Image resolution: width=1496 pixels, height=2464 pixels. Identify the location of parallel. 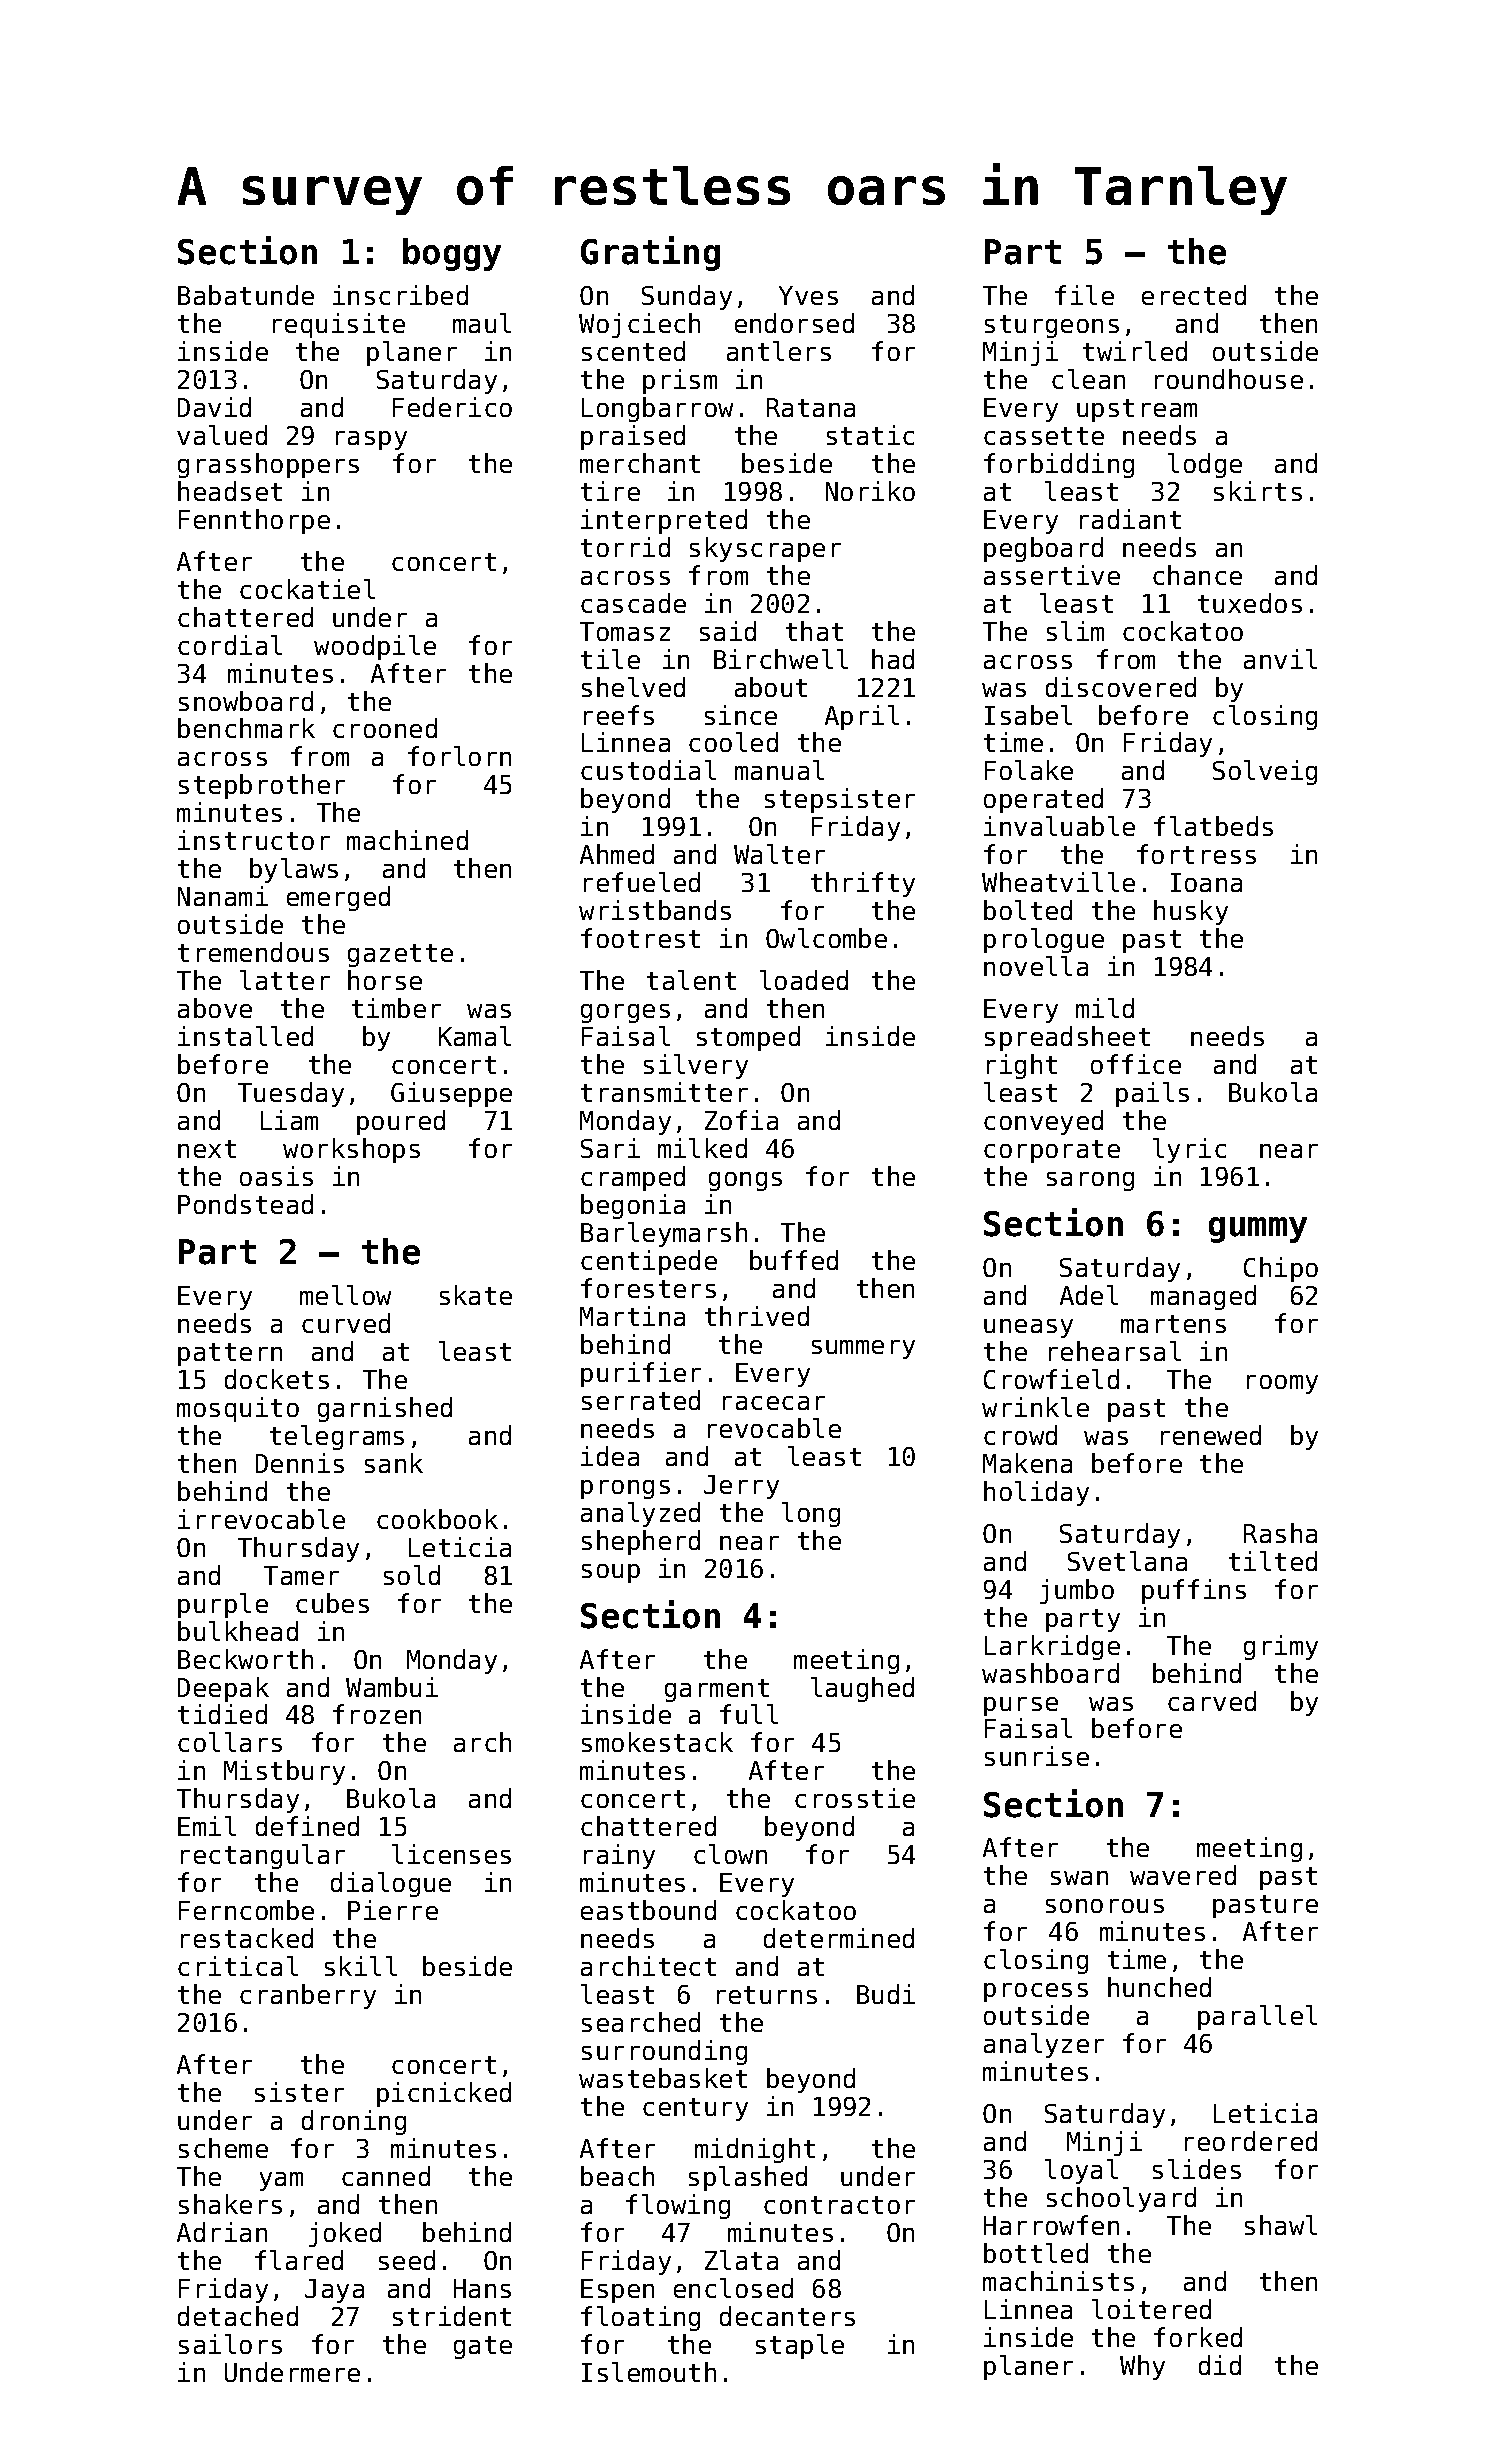
(1257, 2017).
